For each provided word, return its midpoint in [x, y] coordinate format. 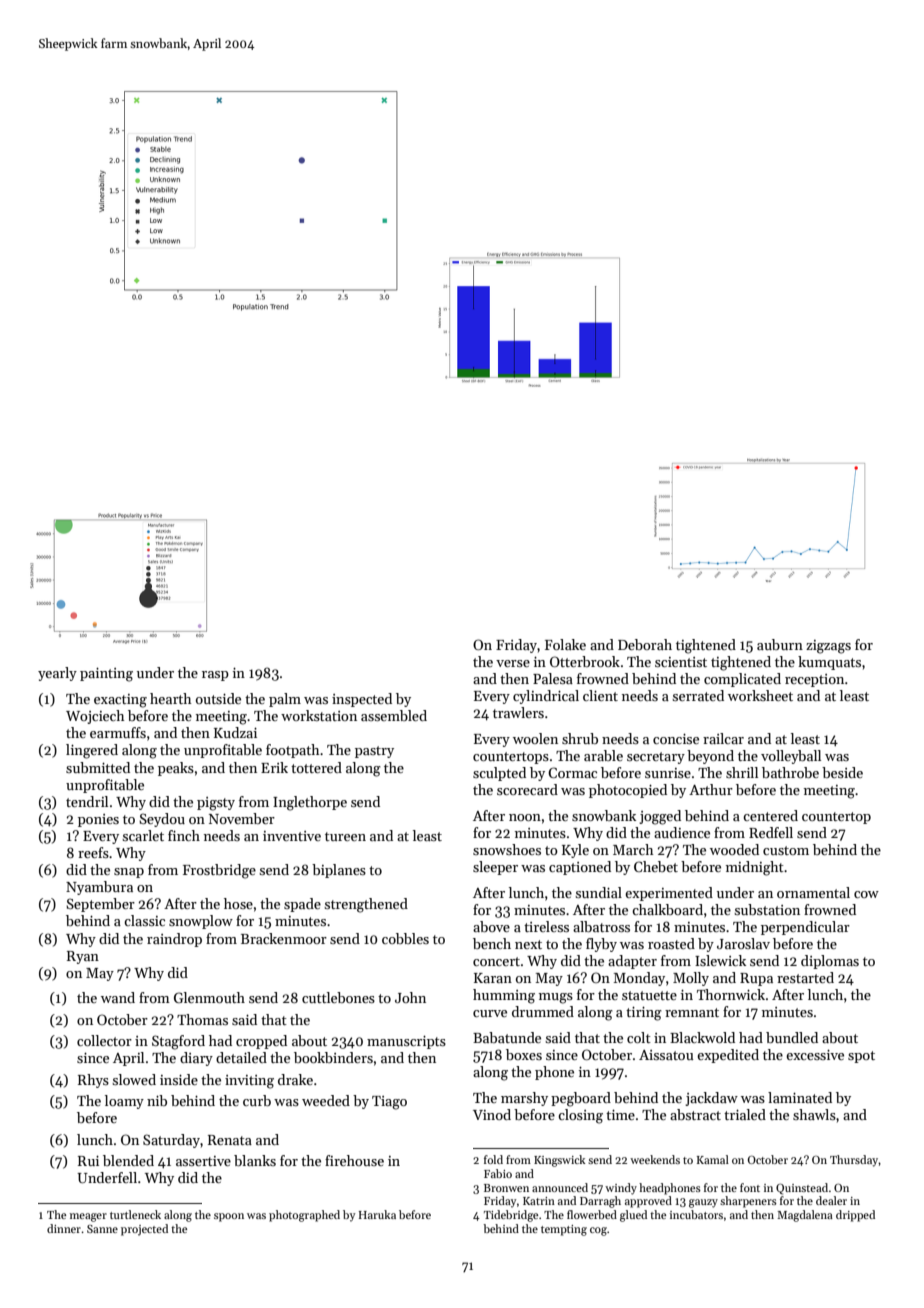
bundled [792, 1037]
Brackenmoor [284, 938]
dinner [64, 1228]
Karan [493, 978]
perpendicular [805, 928]
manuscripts [406, 1042]
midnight [755, 868]
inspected [362, 700]
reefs [93, 852]
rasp [215, 676]
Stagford [178, 1042]
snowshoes [507, 849]
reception [814, 680]
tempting [564, 1230]
